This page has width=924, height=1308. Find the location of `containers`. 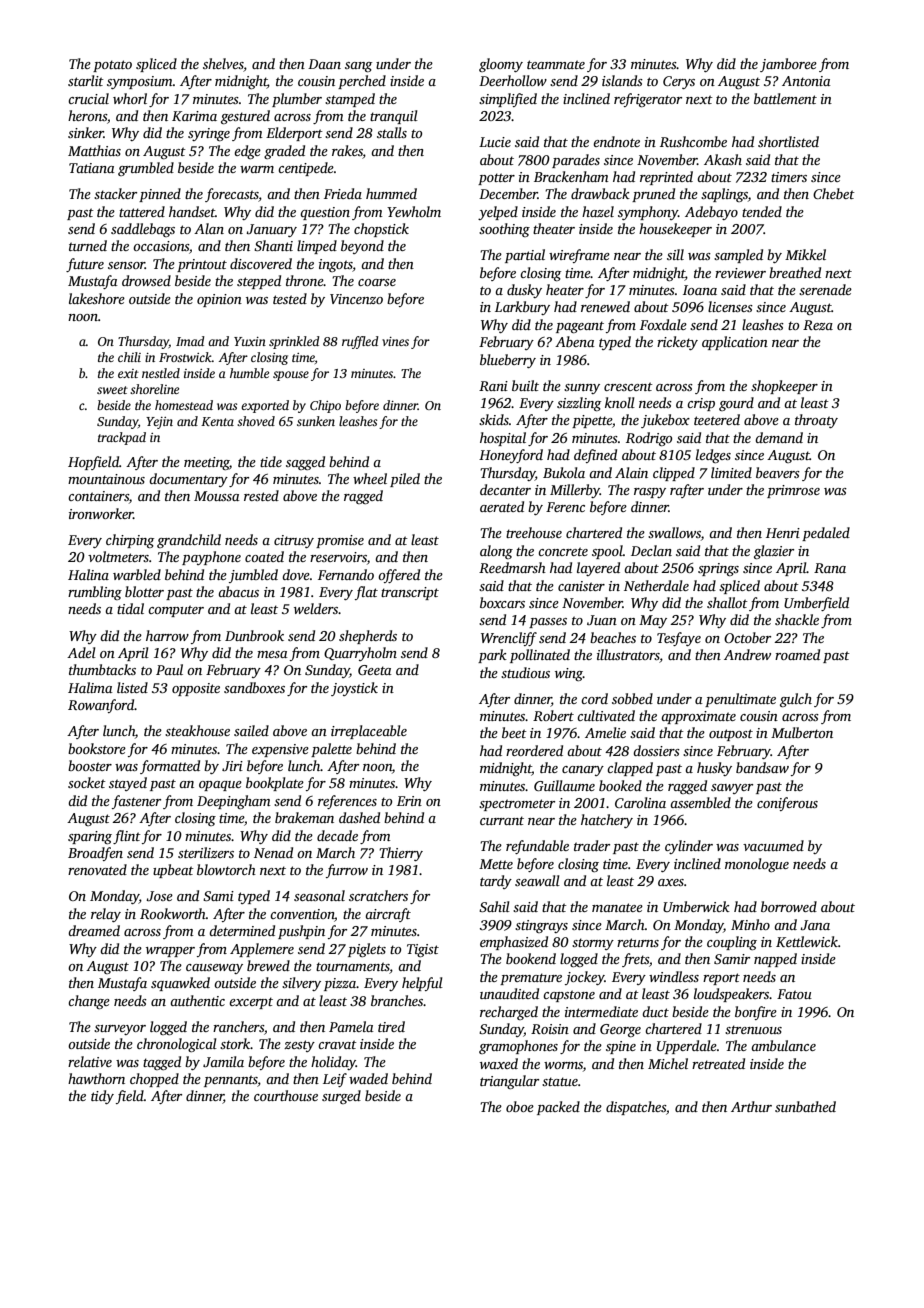

containers is located at coordinates (98, 496).
